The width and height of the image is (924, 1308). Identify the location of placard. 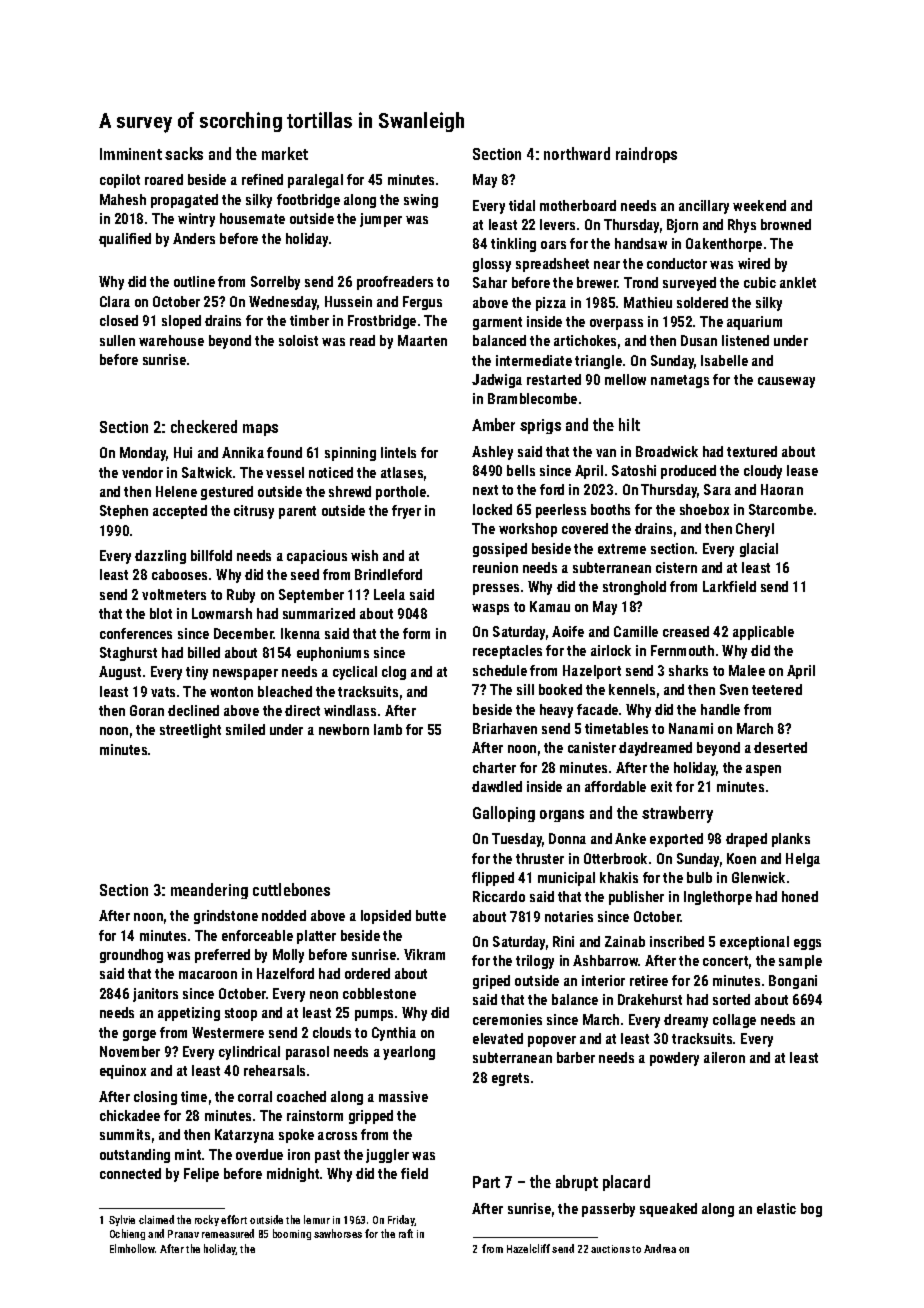
(626, 1183).
